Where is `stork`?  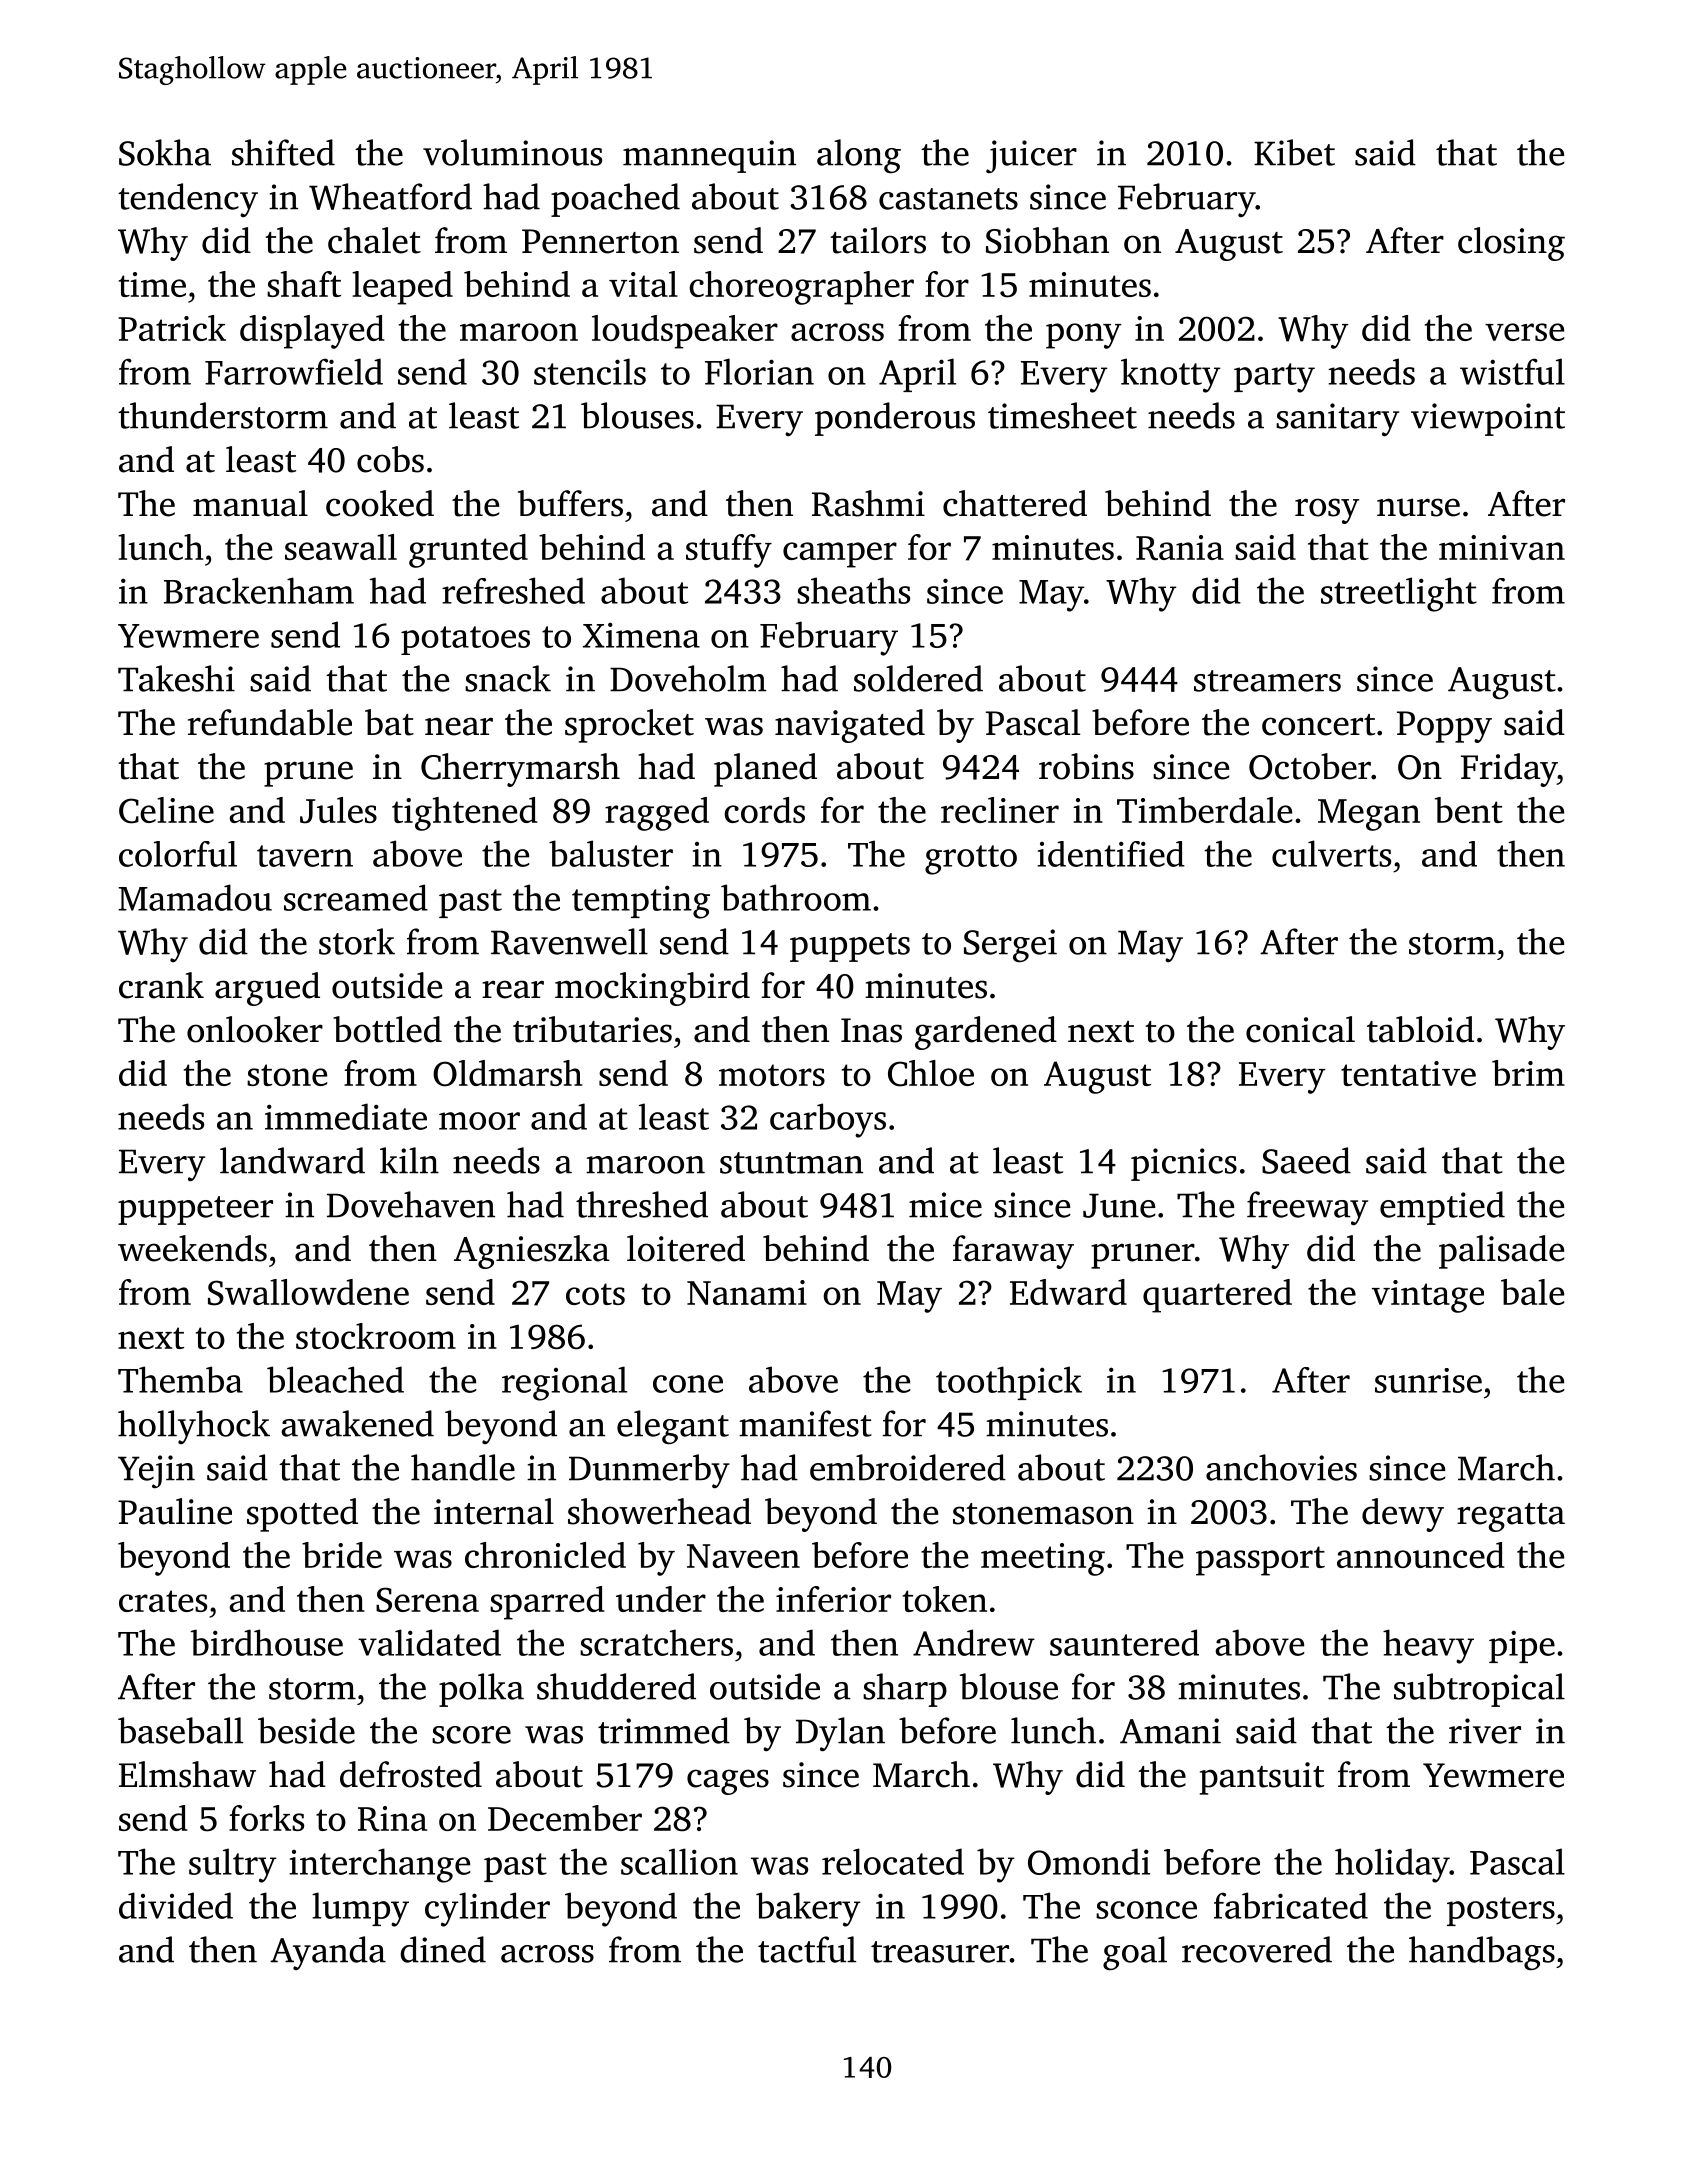
stork is located at coordinates (357, 941).
